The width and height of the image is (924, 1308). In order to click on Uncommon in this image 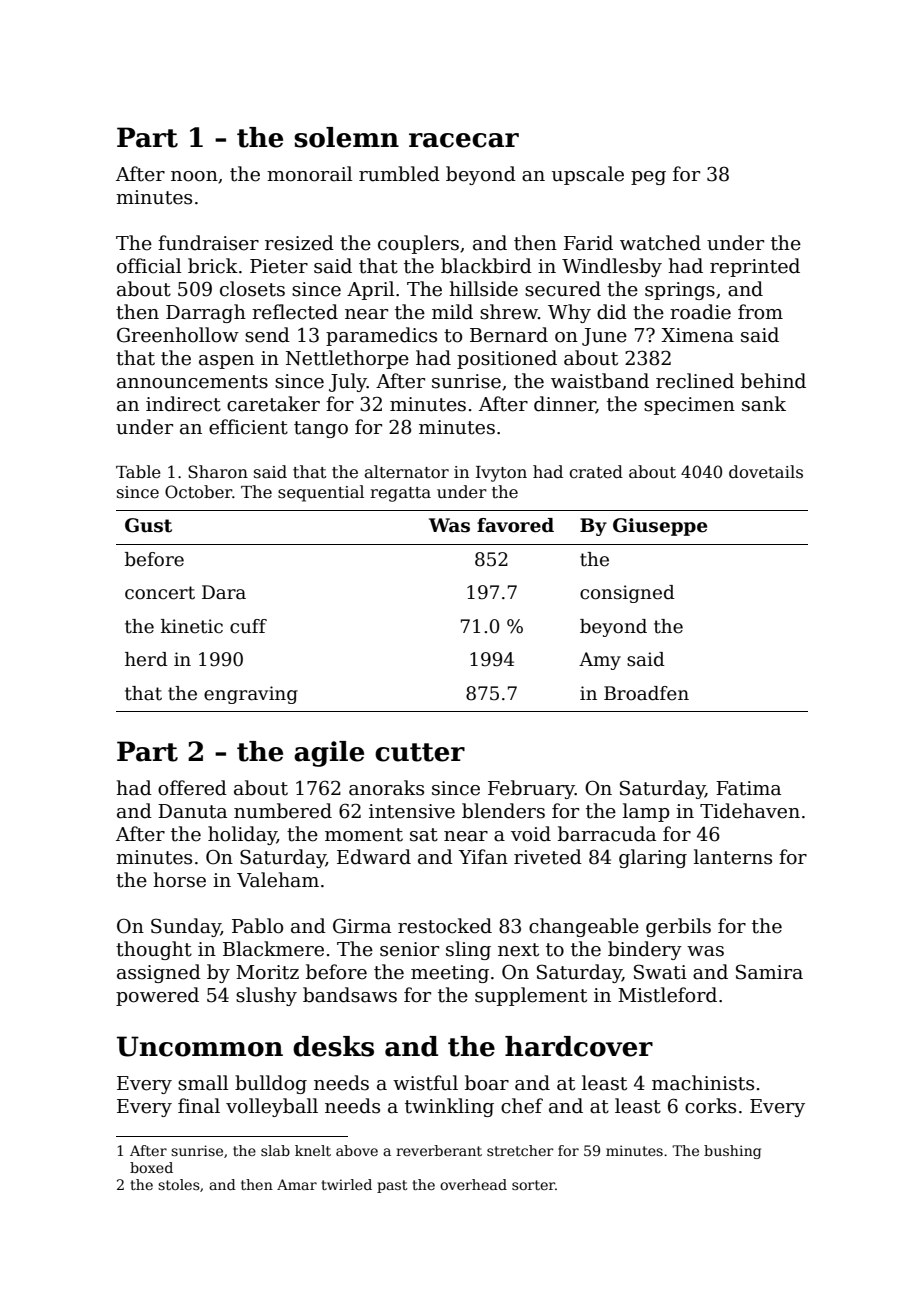, I will do `click(200, 1046)`.
